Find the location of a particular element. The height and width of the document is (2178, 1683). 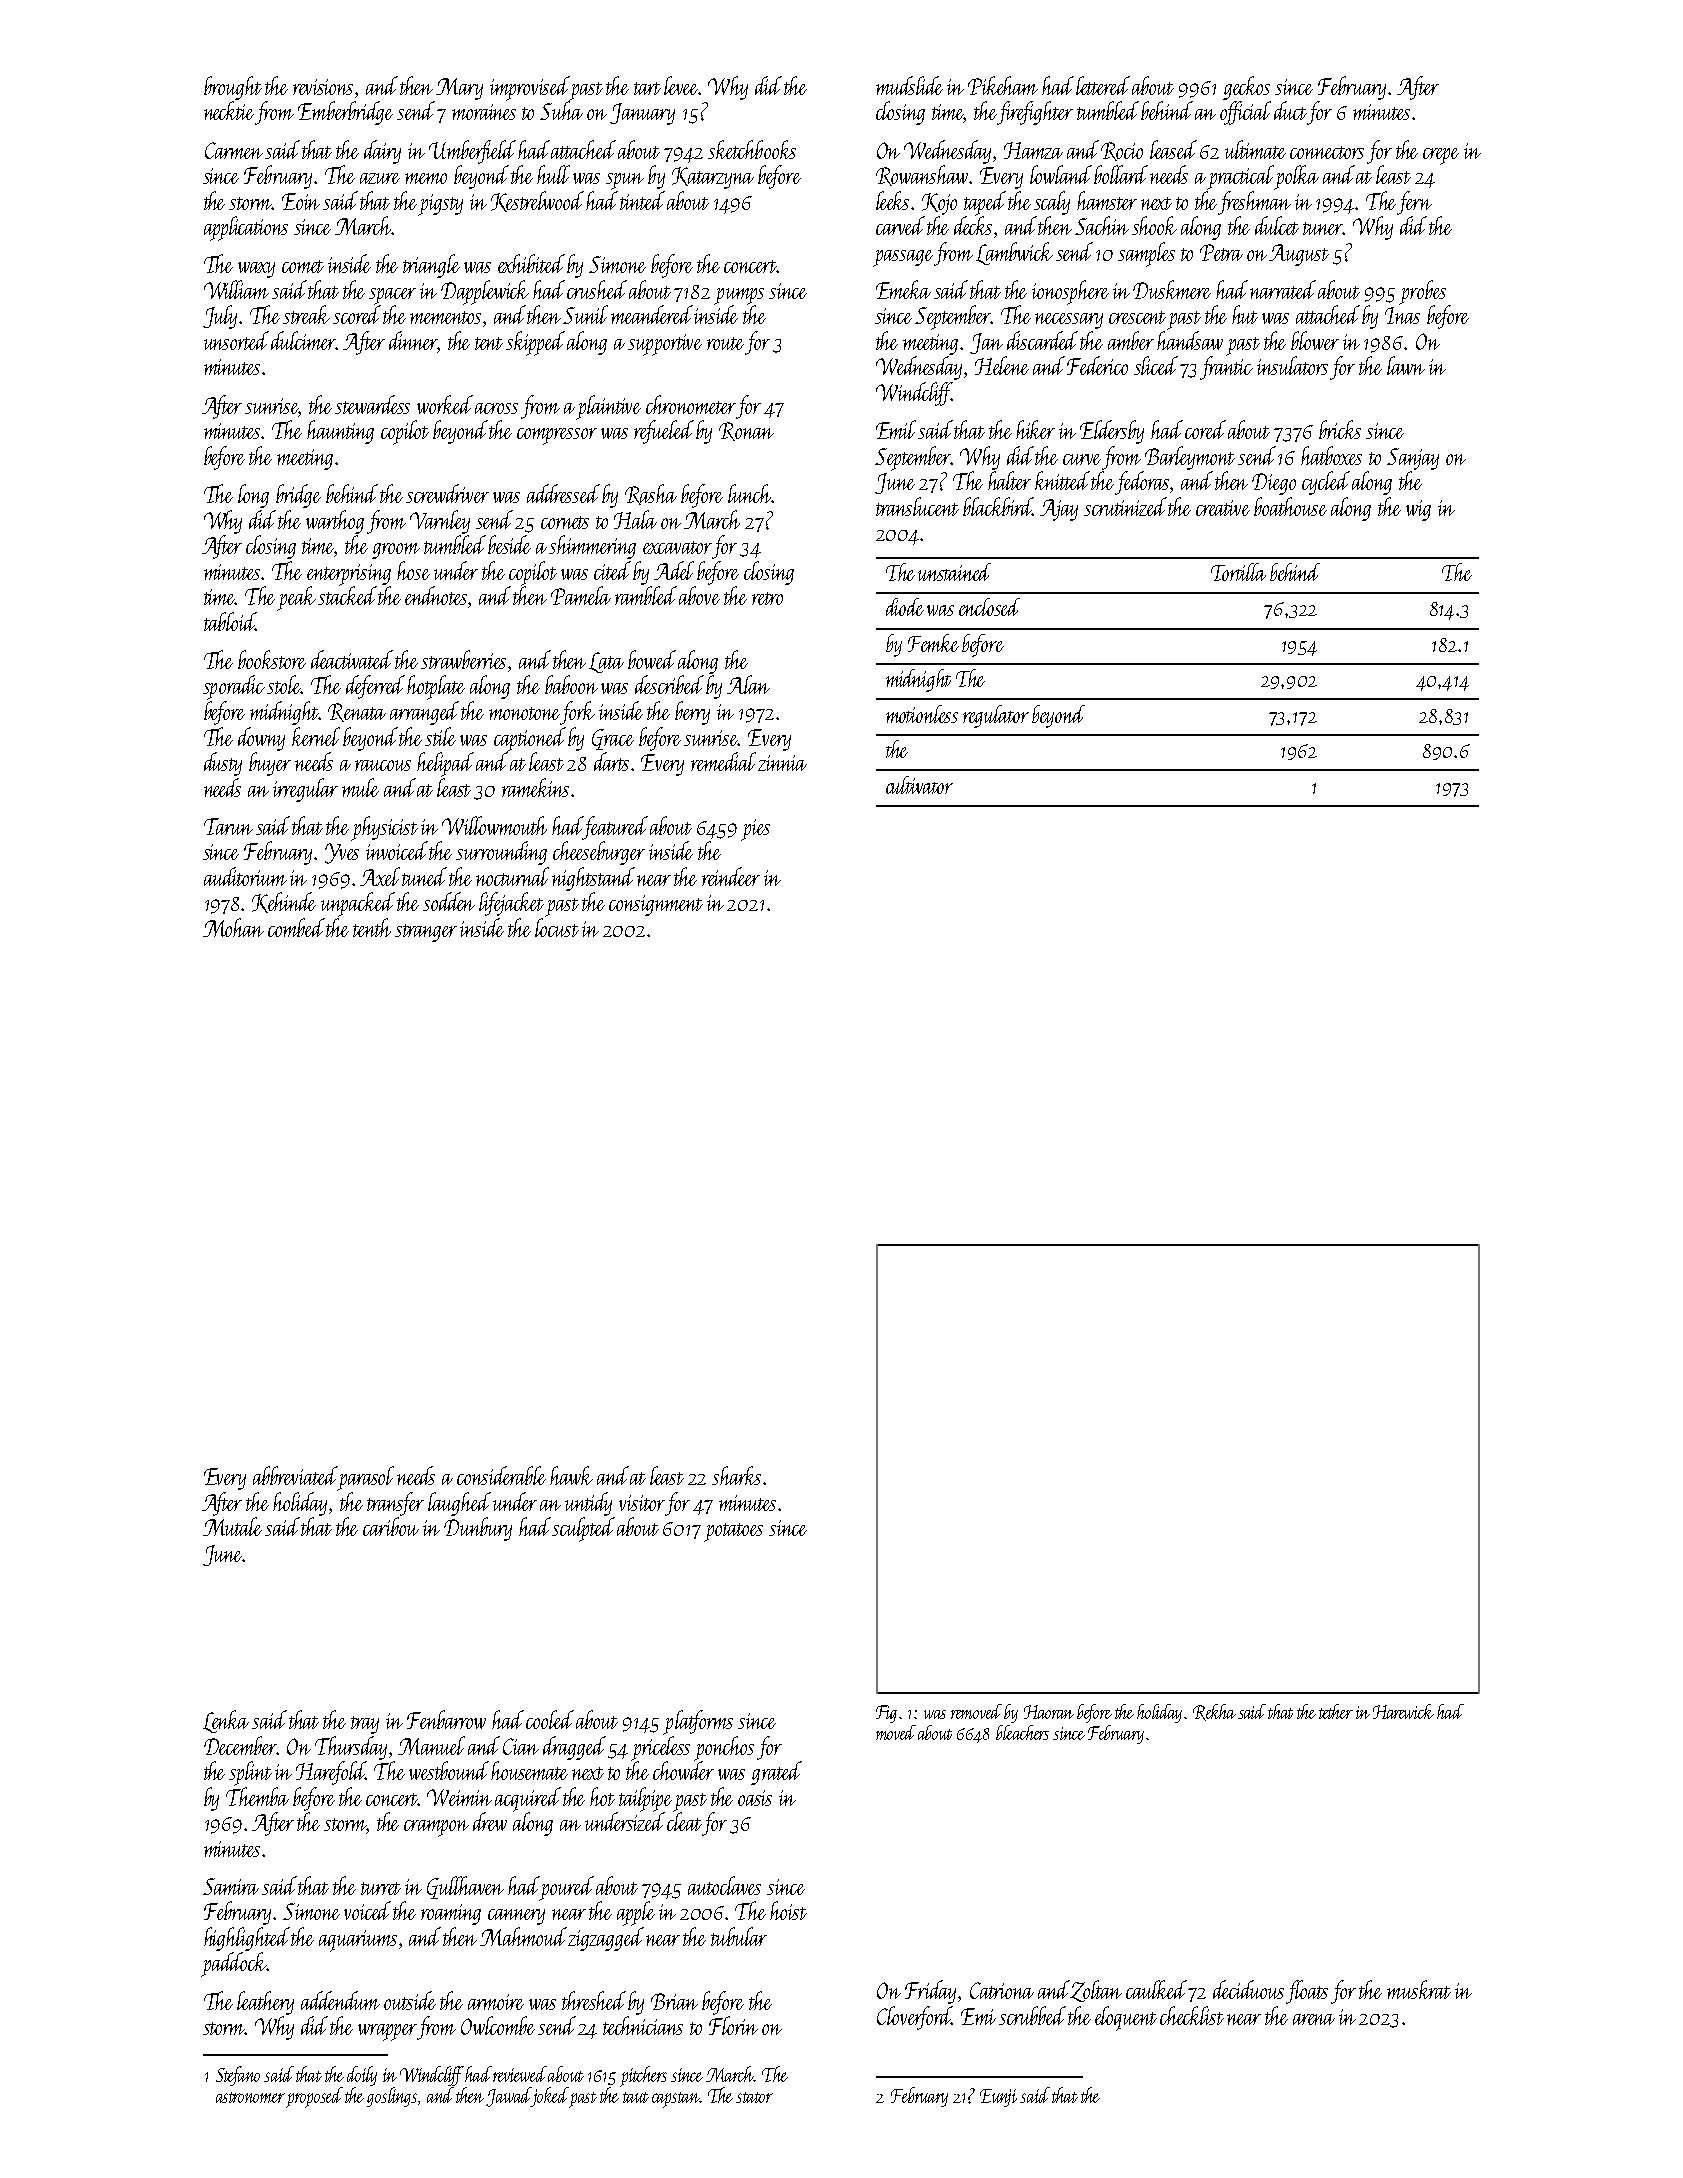

Eunji is located at coordinates (998, 2098).
